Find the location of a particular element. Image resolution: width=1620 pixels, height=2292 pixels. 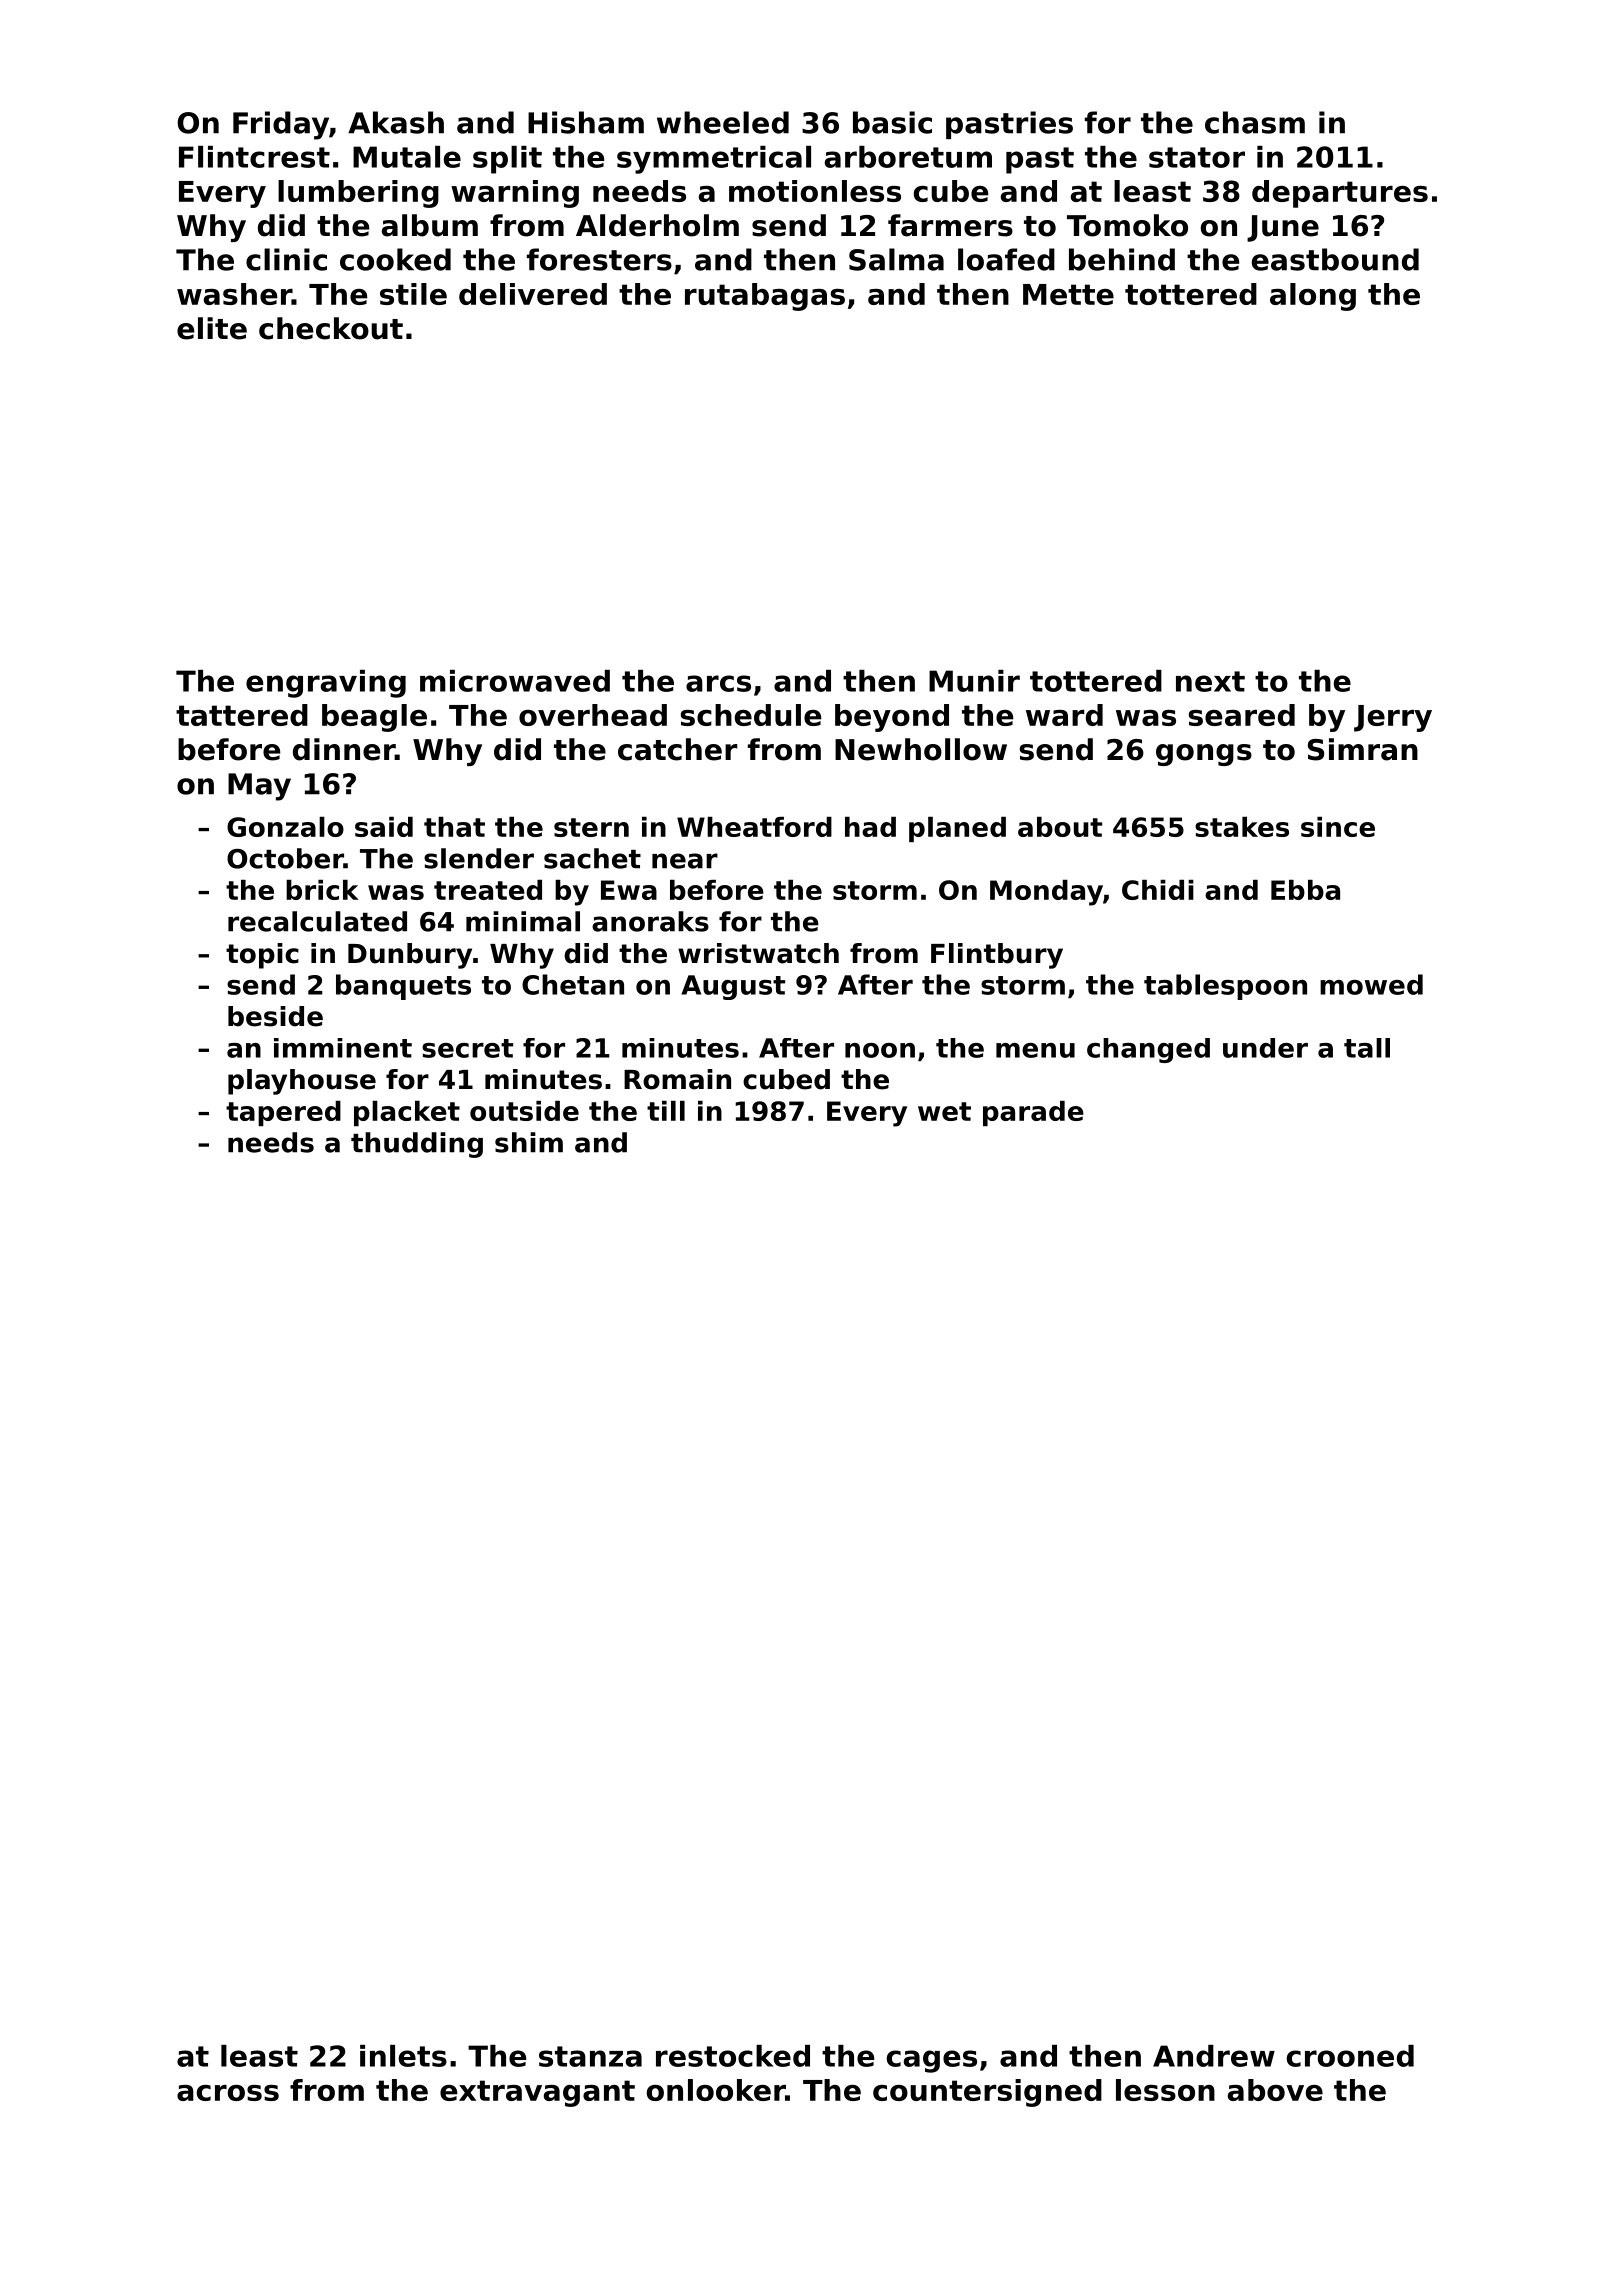

checkout is located at coordinates (331, 328).
